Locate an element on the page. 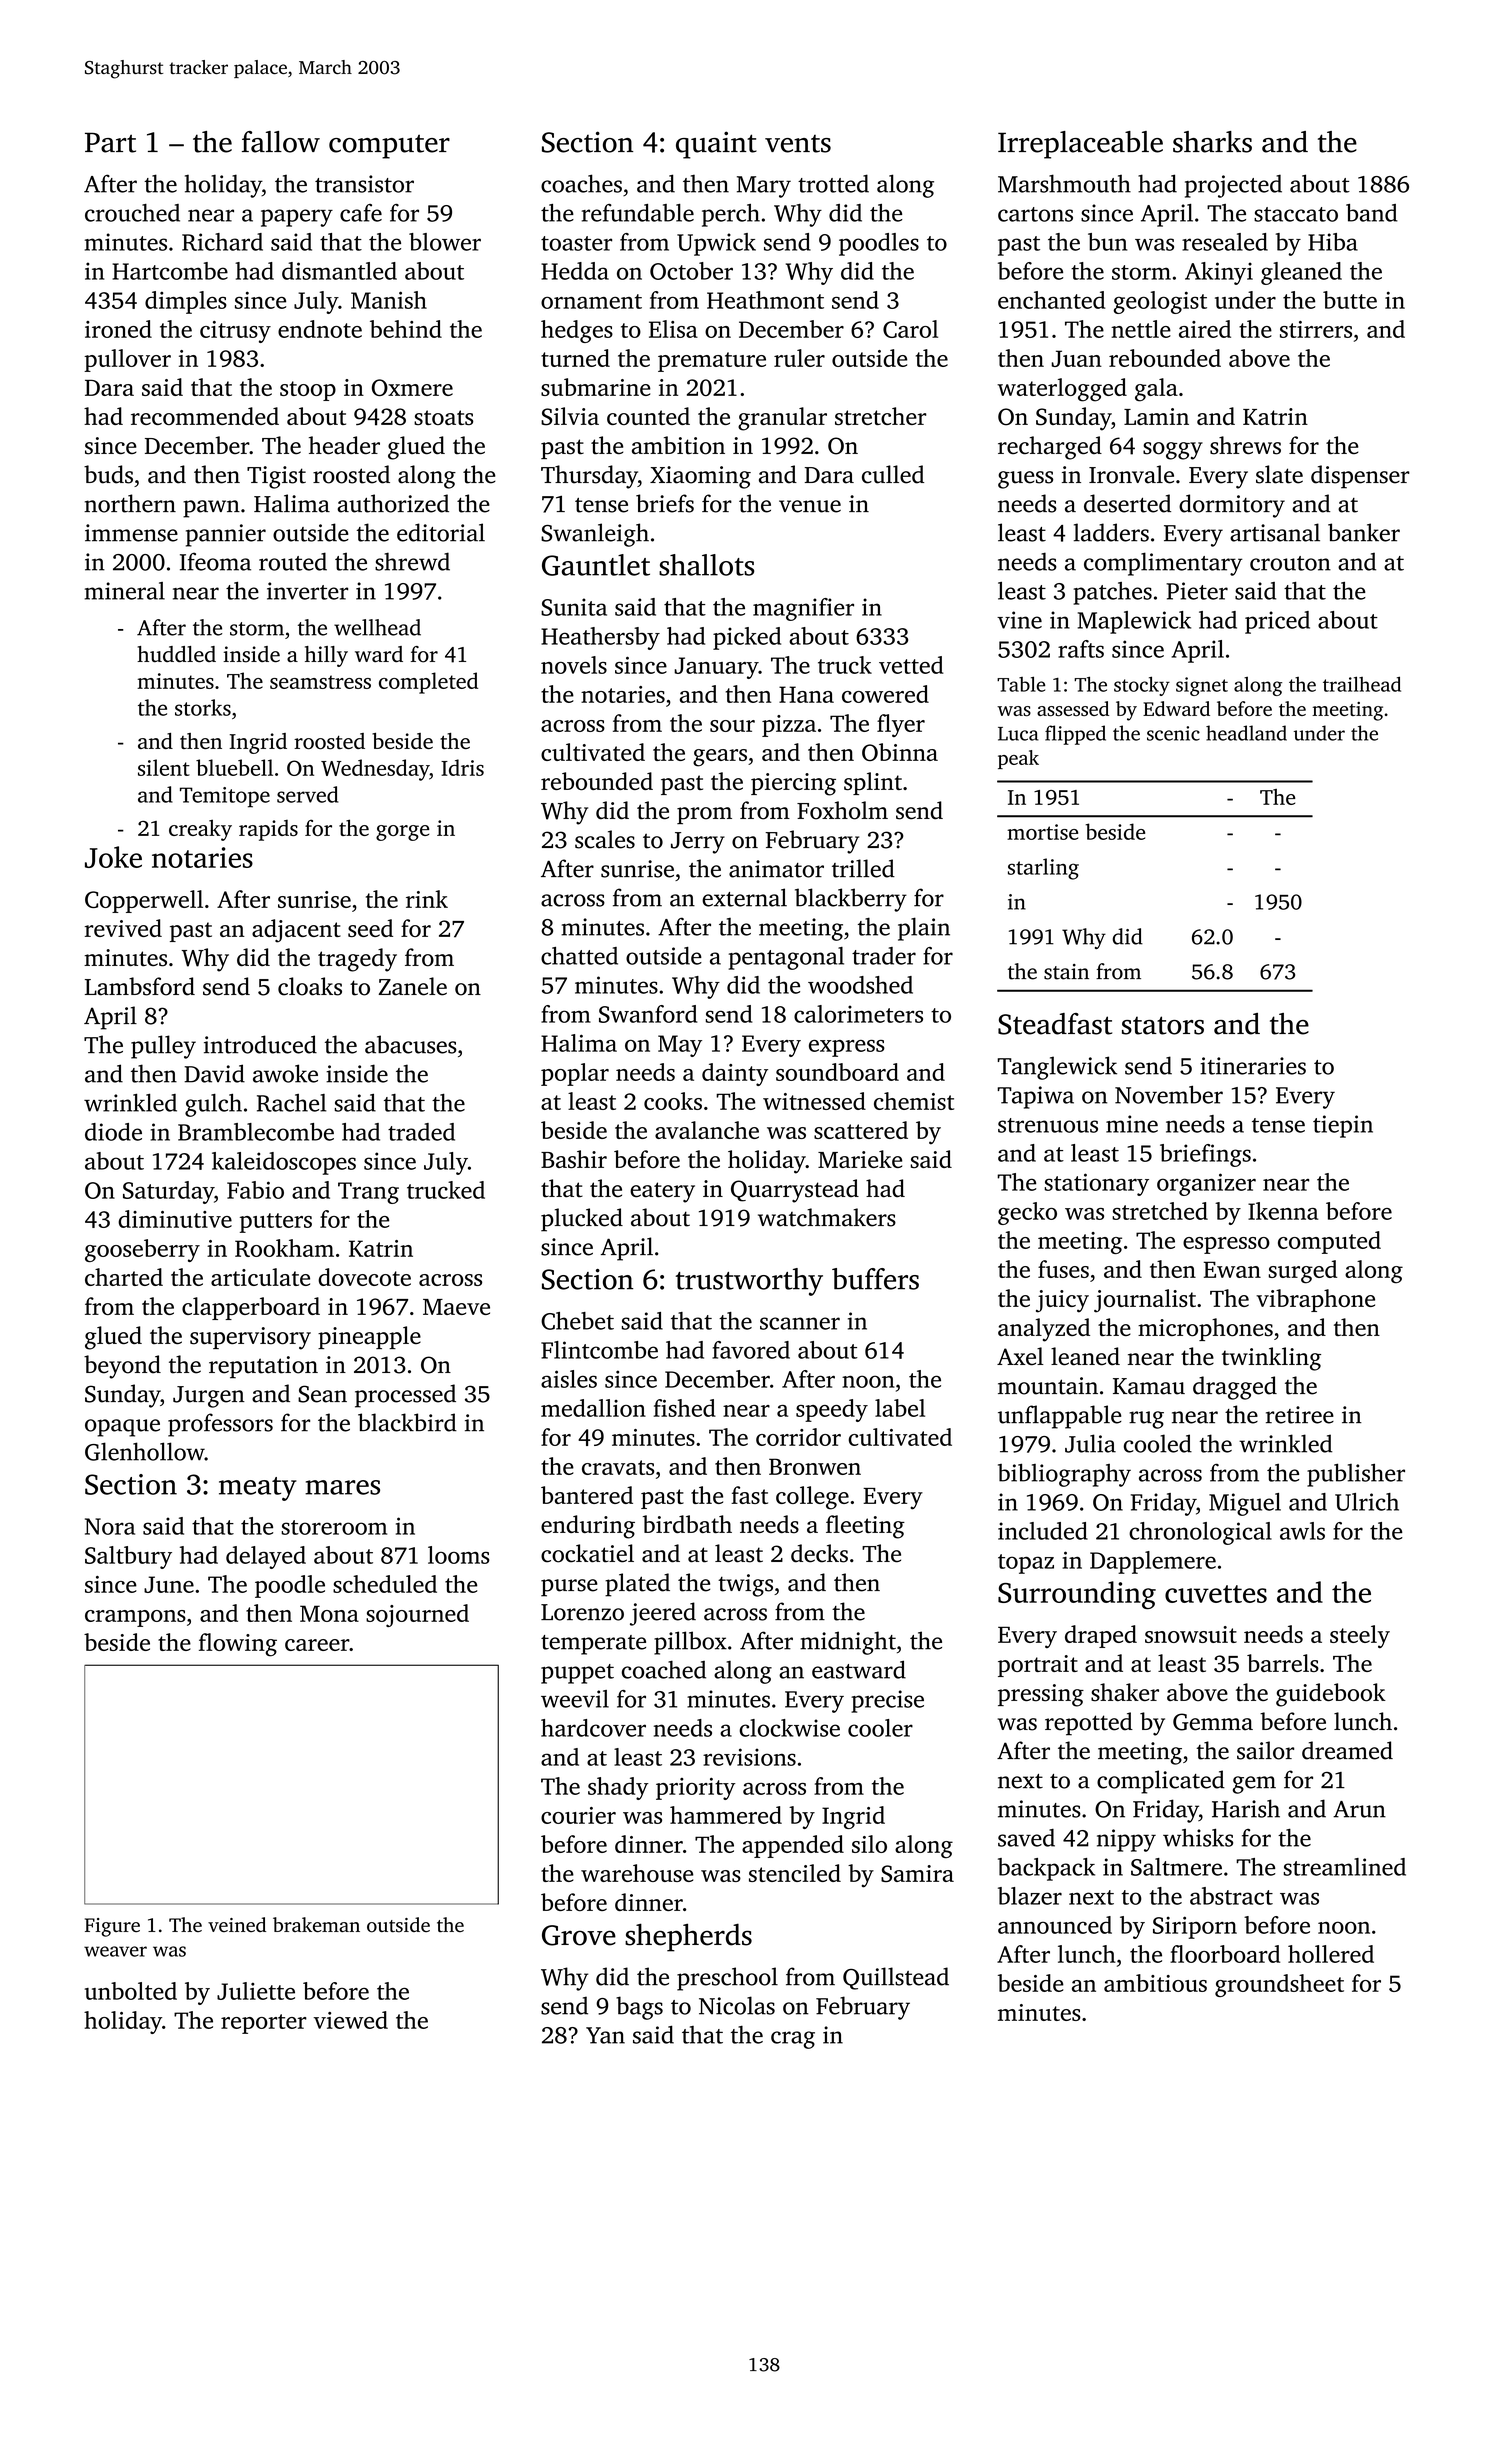 This page has height=2464, width=1496. viewed is located at coordinates (350, 2020).
